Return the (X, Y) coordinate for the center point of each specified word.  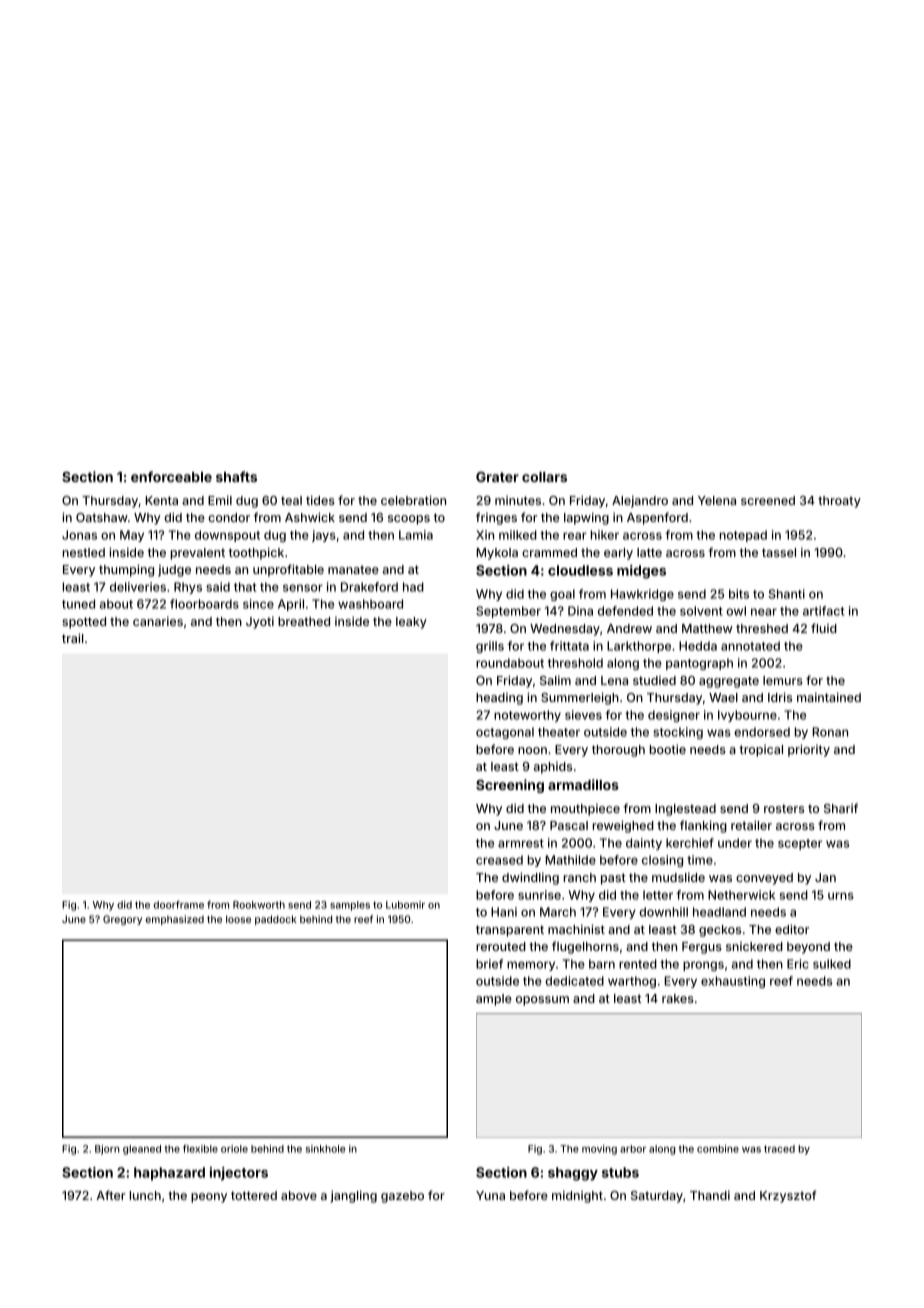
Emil (220, 500)
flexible (200, 1149)
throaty (839, 502)
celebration (413, 500)
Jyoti (260, 622)
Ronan (830, 732)
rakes (678, 998)
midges (641, 572)
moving (599, 1150)
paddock (276, 920)
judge (174, 571)
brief (489, 964)
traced (779, 1149)
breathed (304, 621)
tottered (254, 1195)
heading (499, 699)
